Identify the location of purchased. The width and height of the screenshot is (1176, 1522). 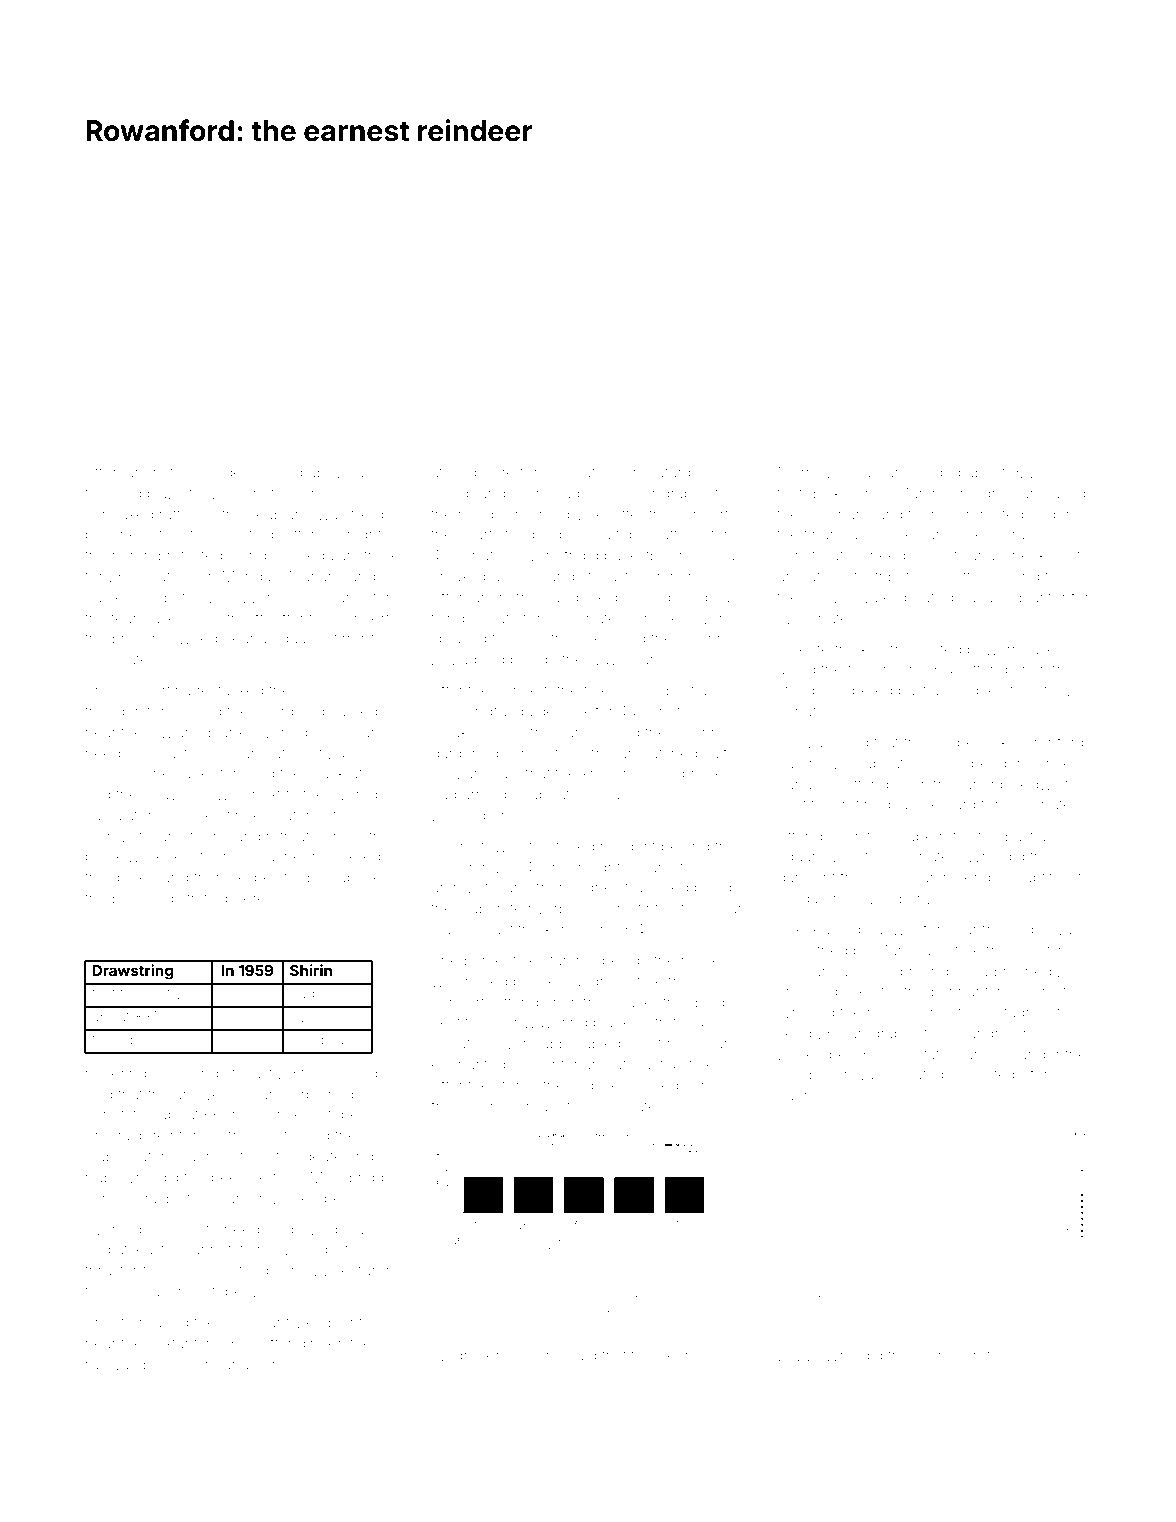
(1048, 495).
